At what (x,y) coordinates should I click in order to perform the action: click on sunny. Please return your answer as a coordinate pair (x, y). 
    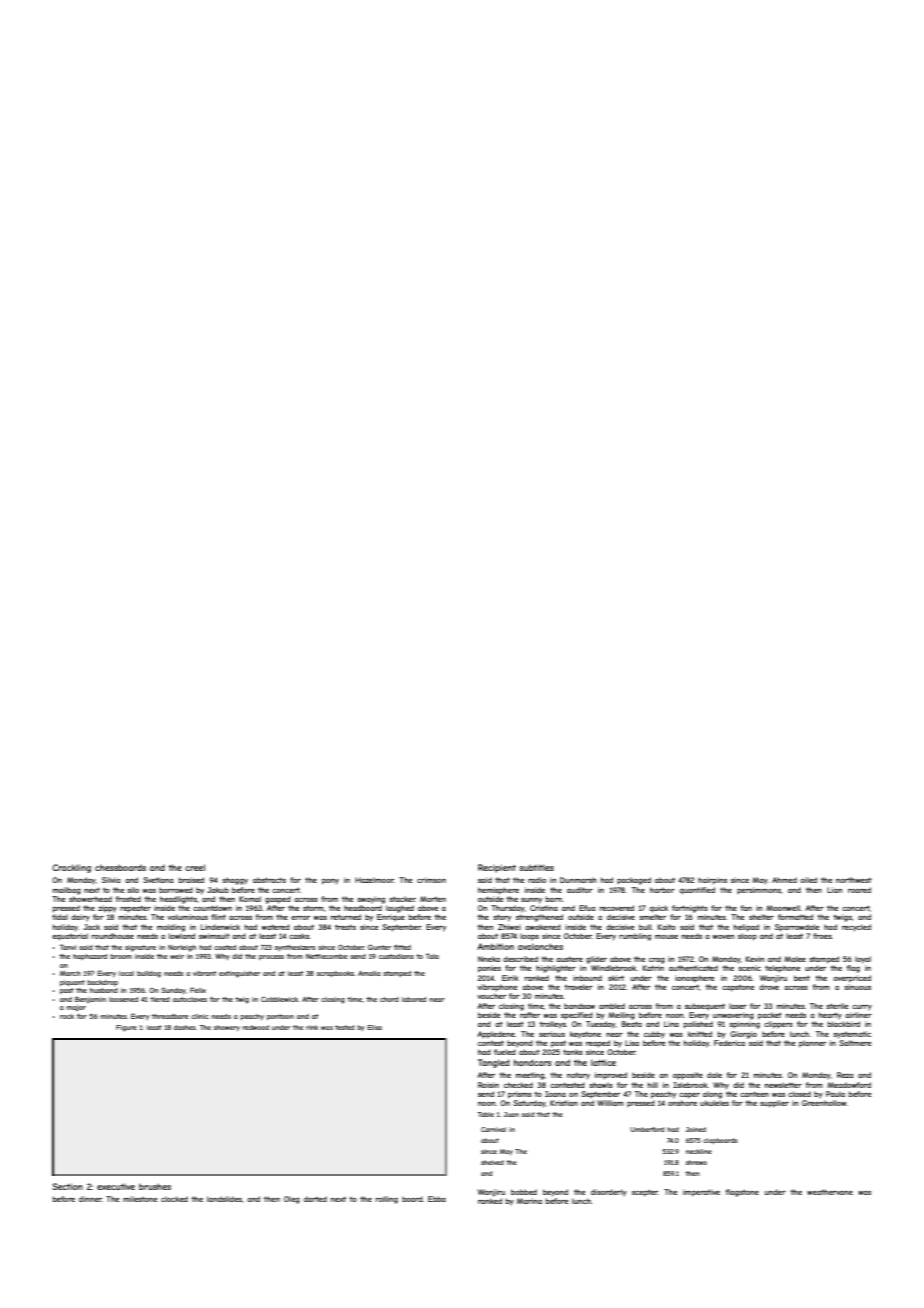
    Looking at the image, I should click on (531, 901).
